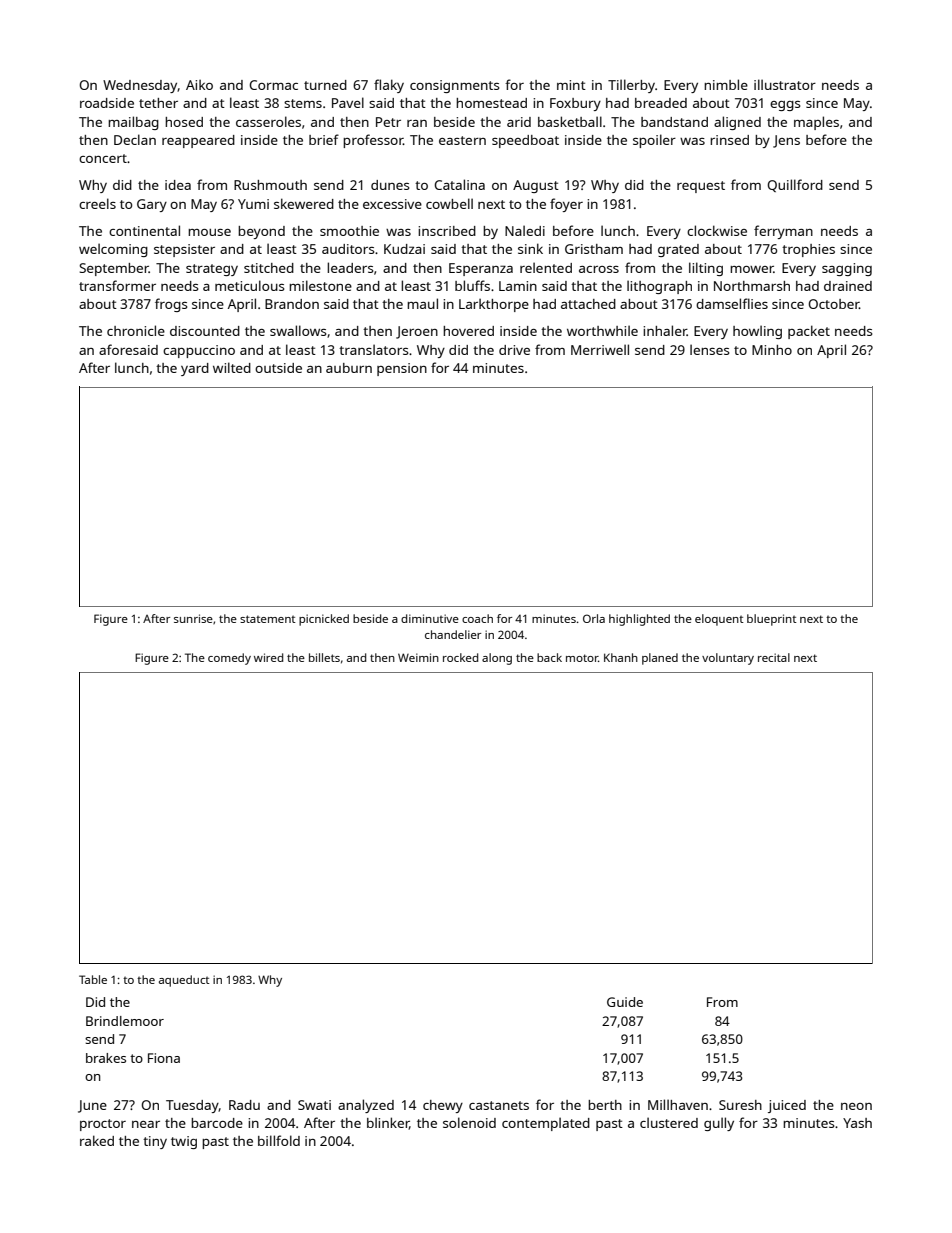 The height and width of the screenshot is (1233, 952). Describe the element at coordinates (549, 657) in the screenshot. I see `back` at that location.
